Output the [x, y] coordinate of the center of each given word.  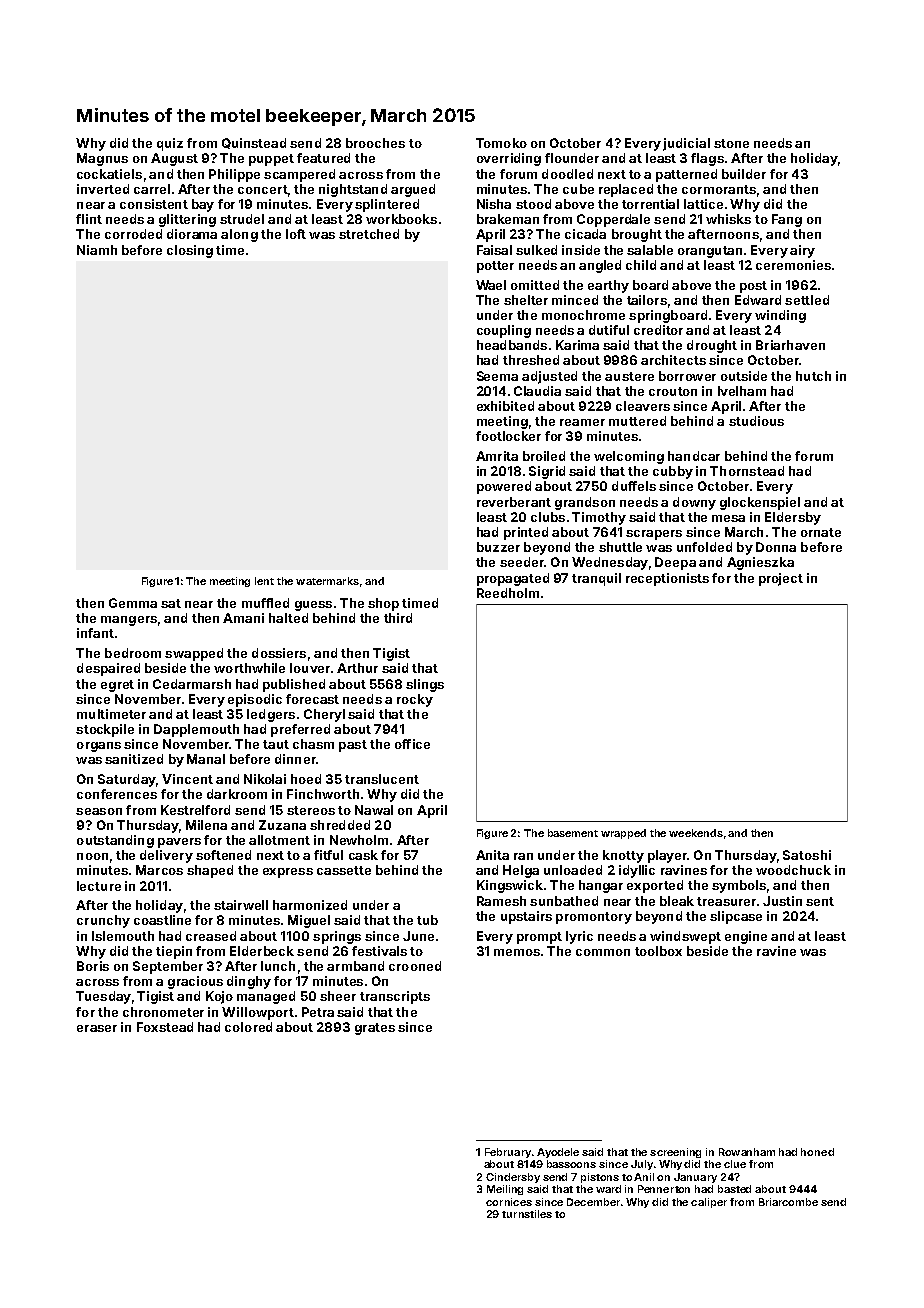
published [294, 685]
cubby [673, 472]
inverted [103, 189]
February [508, 1153]
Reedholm [508, 593]
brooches [375, 143]
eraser [97, 1028]
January [695, 1178]
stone [731, 143]
